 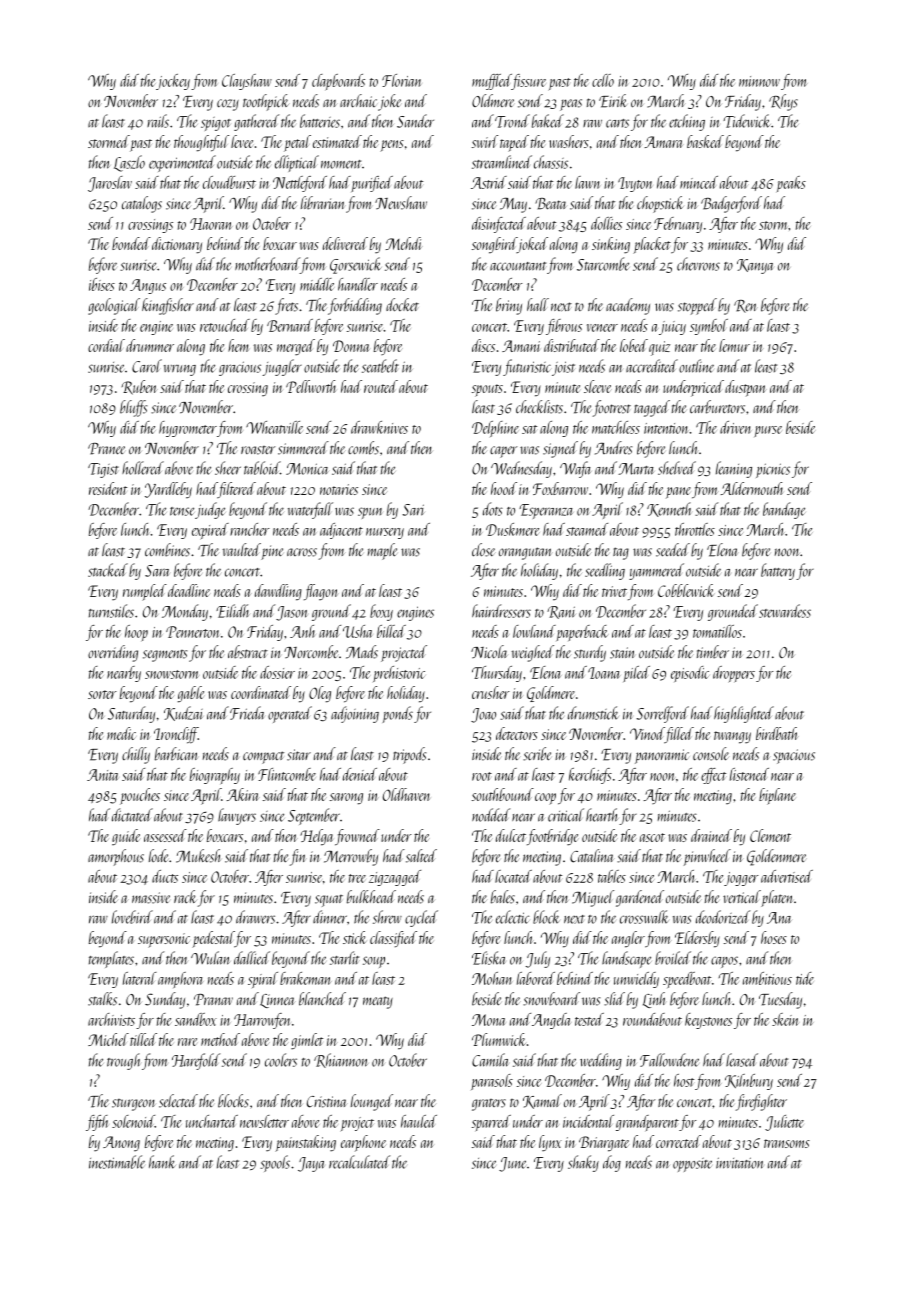 What do you see at coordinates (739, 1163) in the screenshot?
I see `invitation` at bounding box center [739, 1163].
